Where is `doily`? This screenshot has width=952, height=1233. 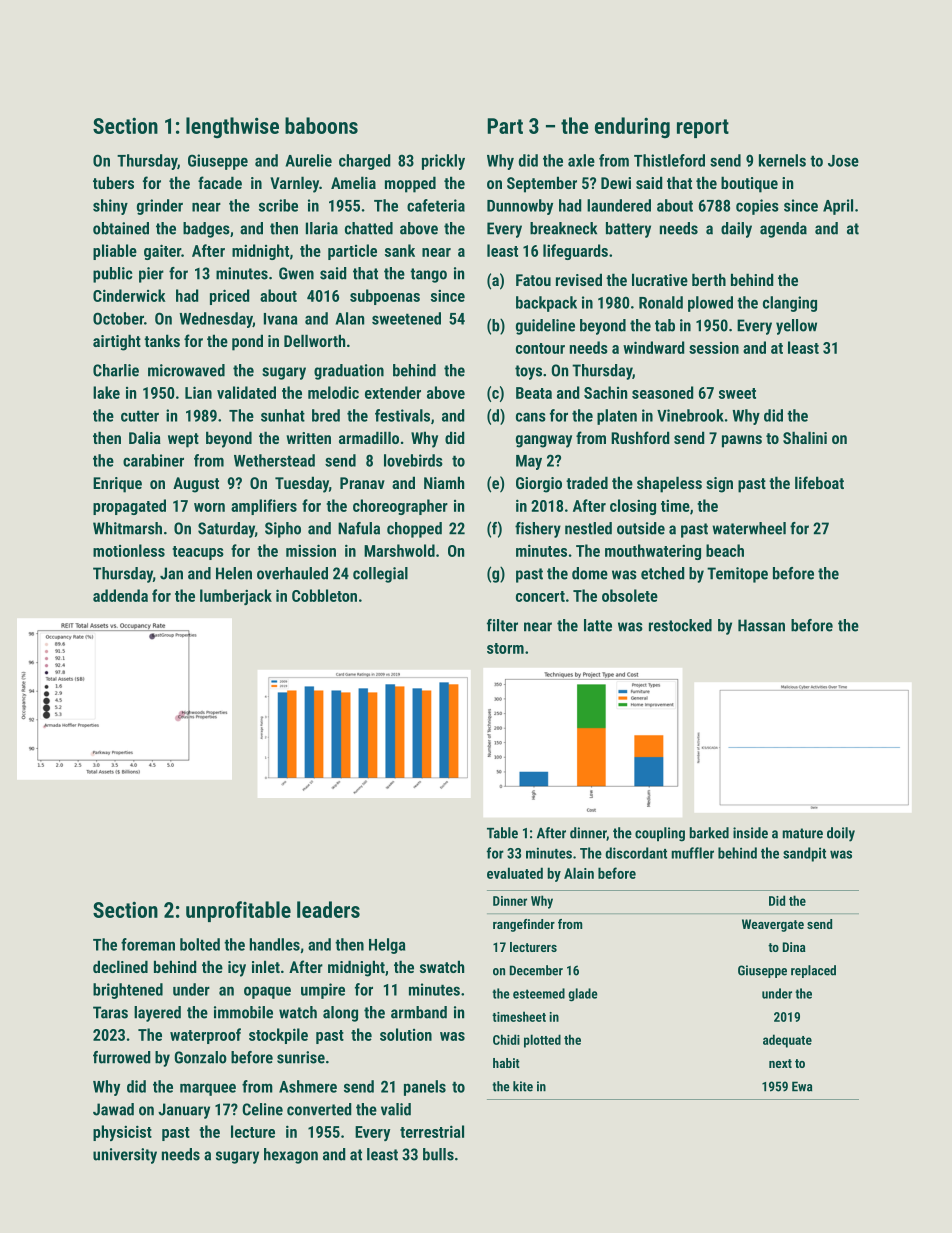 doily is located at coordinates (841, 834).
